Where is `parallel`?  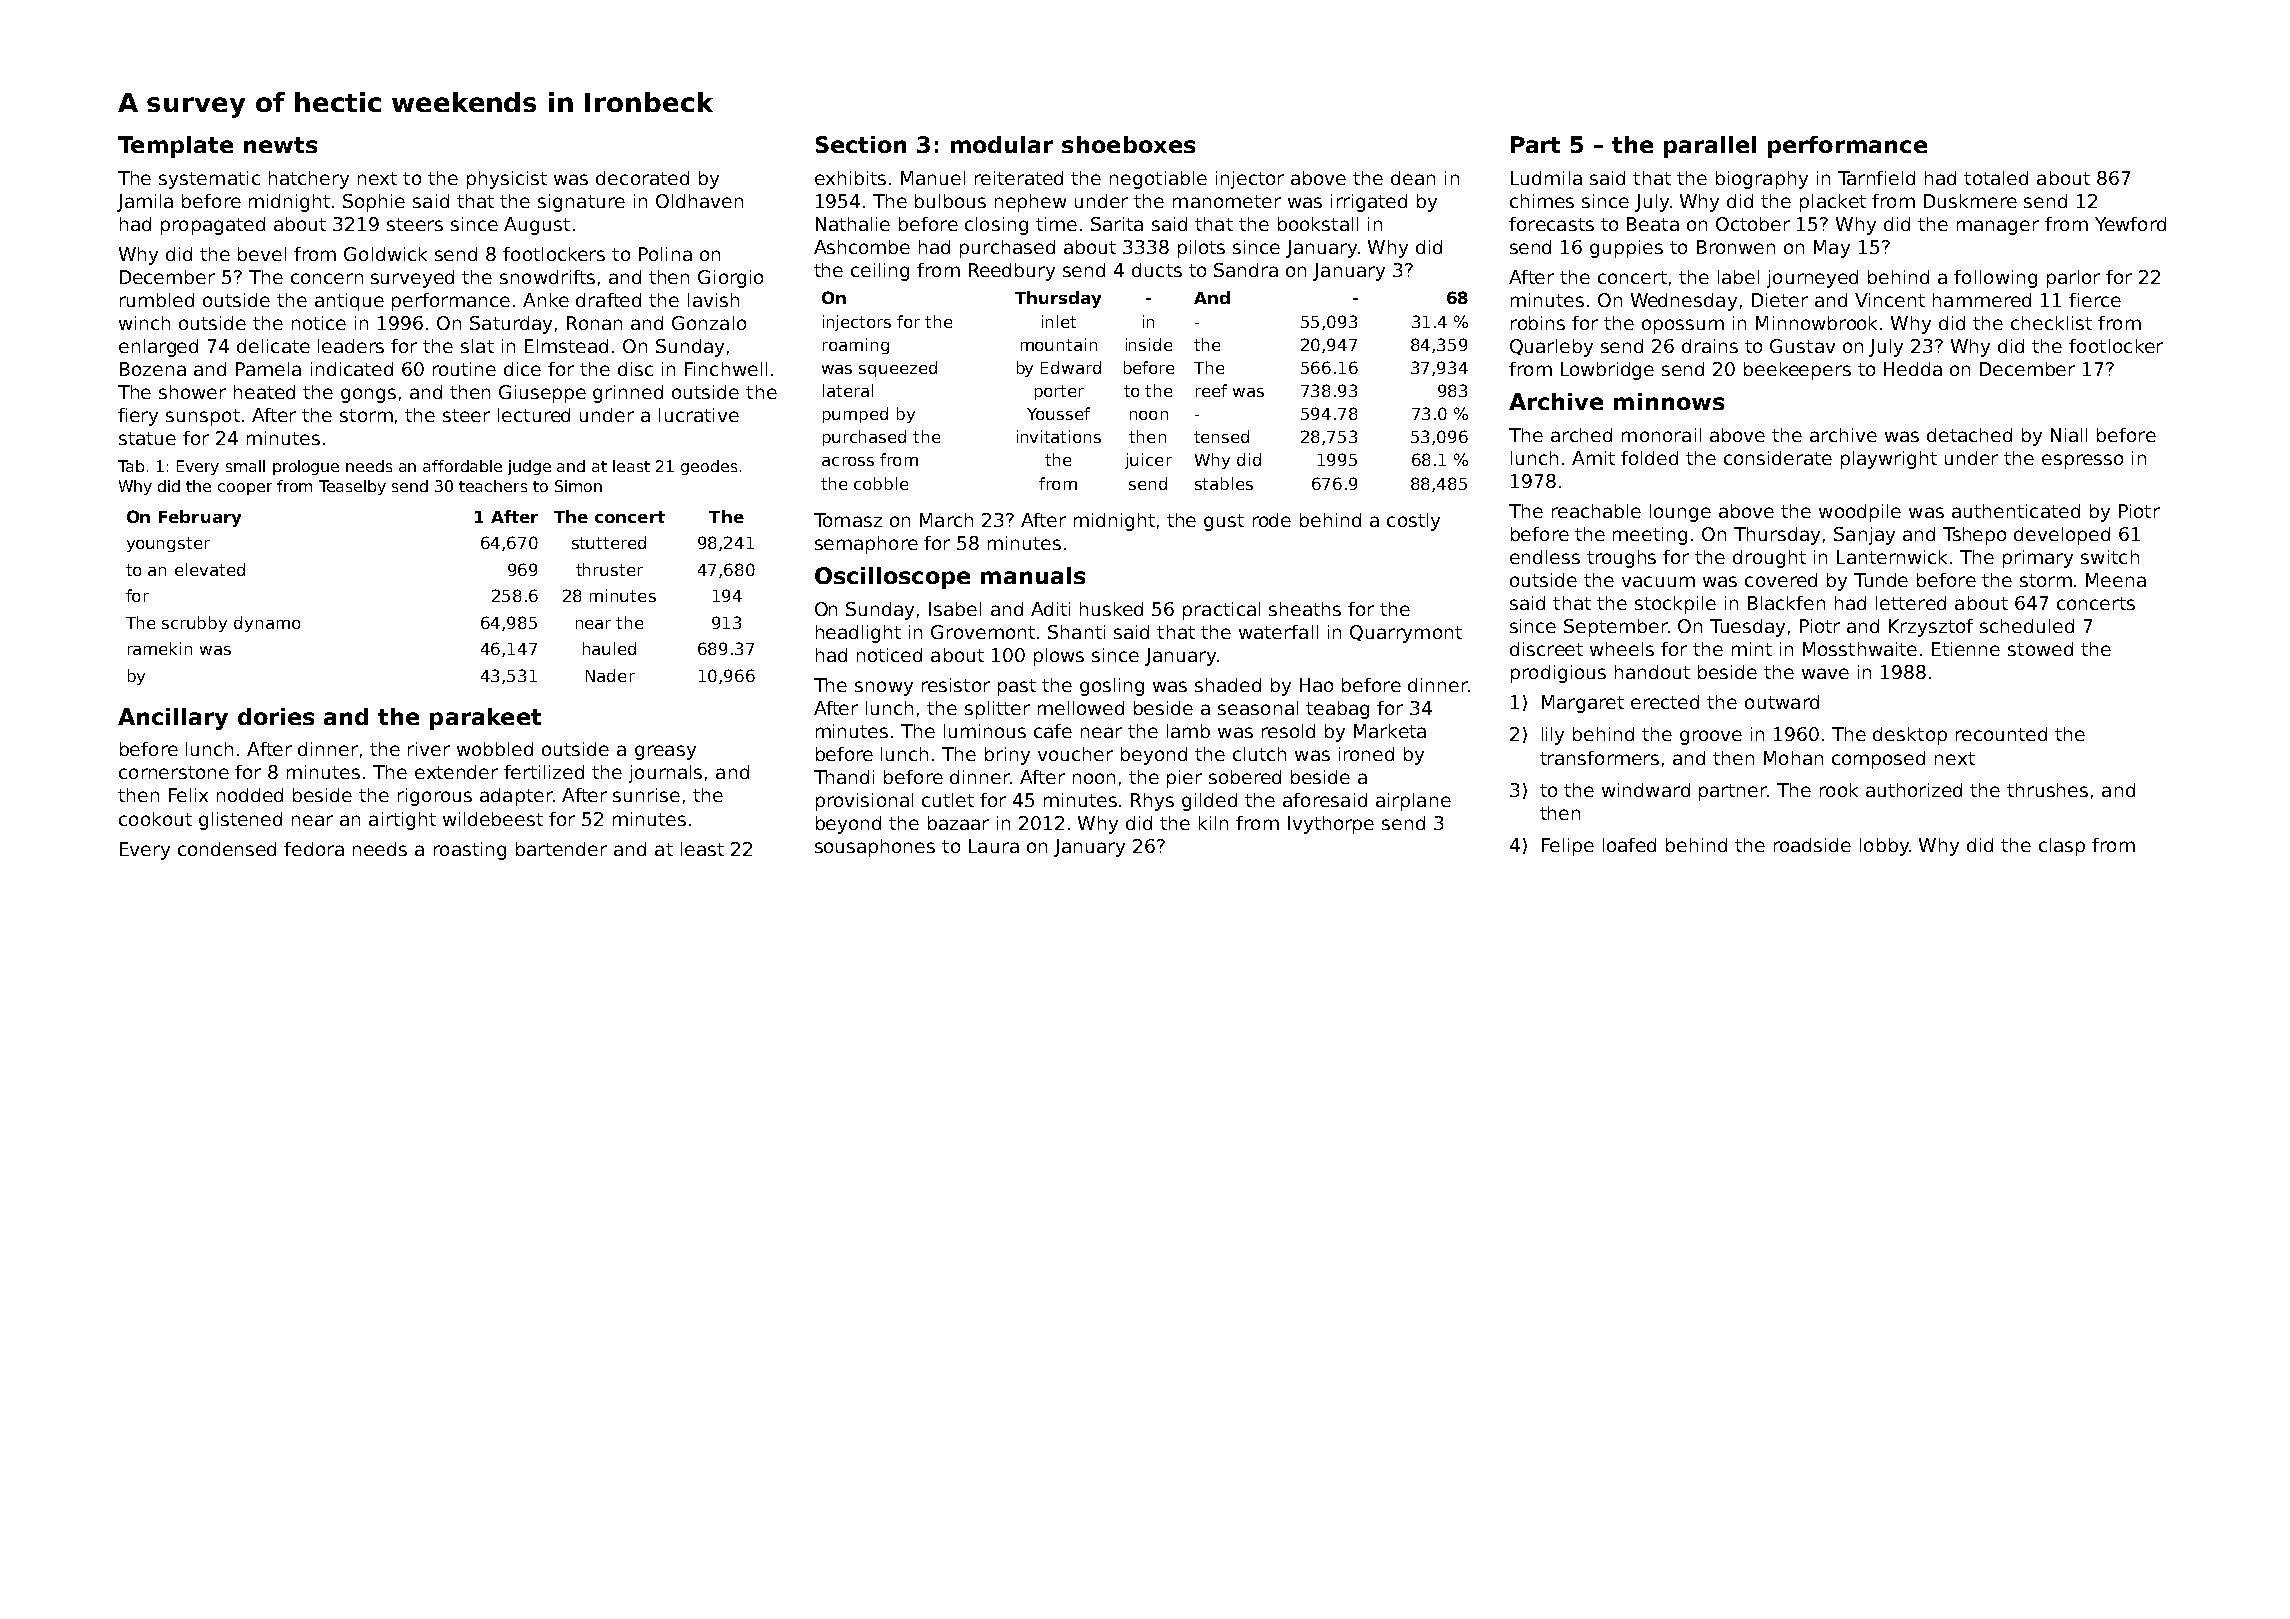 parallel is located at coordinates (1710, 147).
